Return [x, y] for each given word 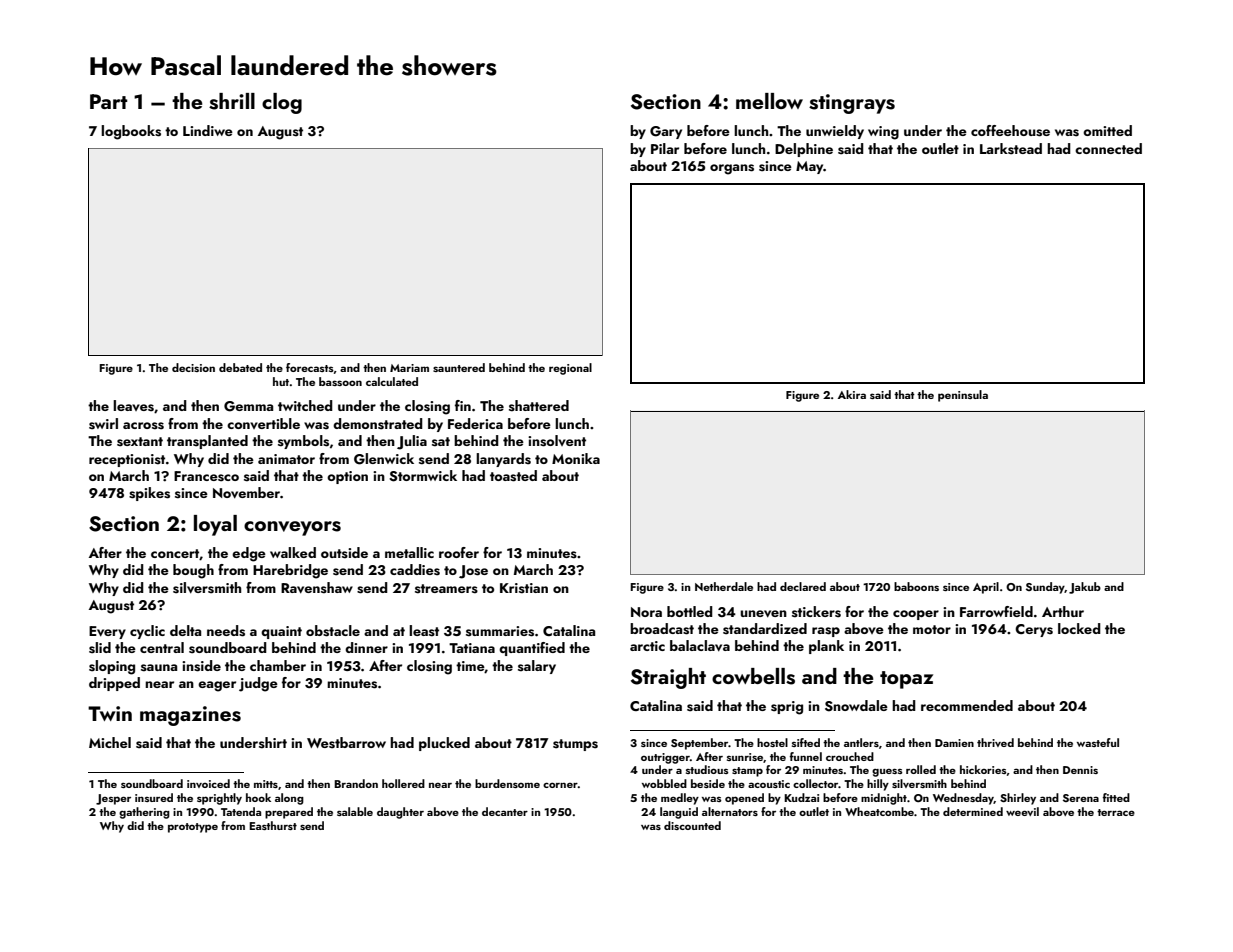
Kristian [524, 588]
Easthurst [273, 825]
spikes [149, 494]
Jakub [1085, 588]
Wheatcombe [879, 811]
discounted [692, 825]
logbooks [131, 132]
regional [570, 369]
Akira [852, 394]
